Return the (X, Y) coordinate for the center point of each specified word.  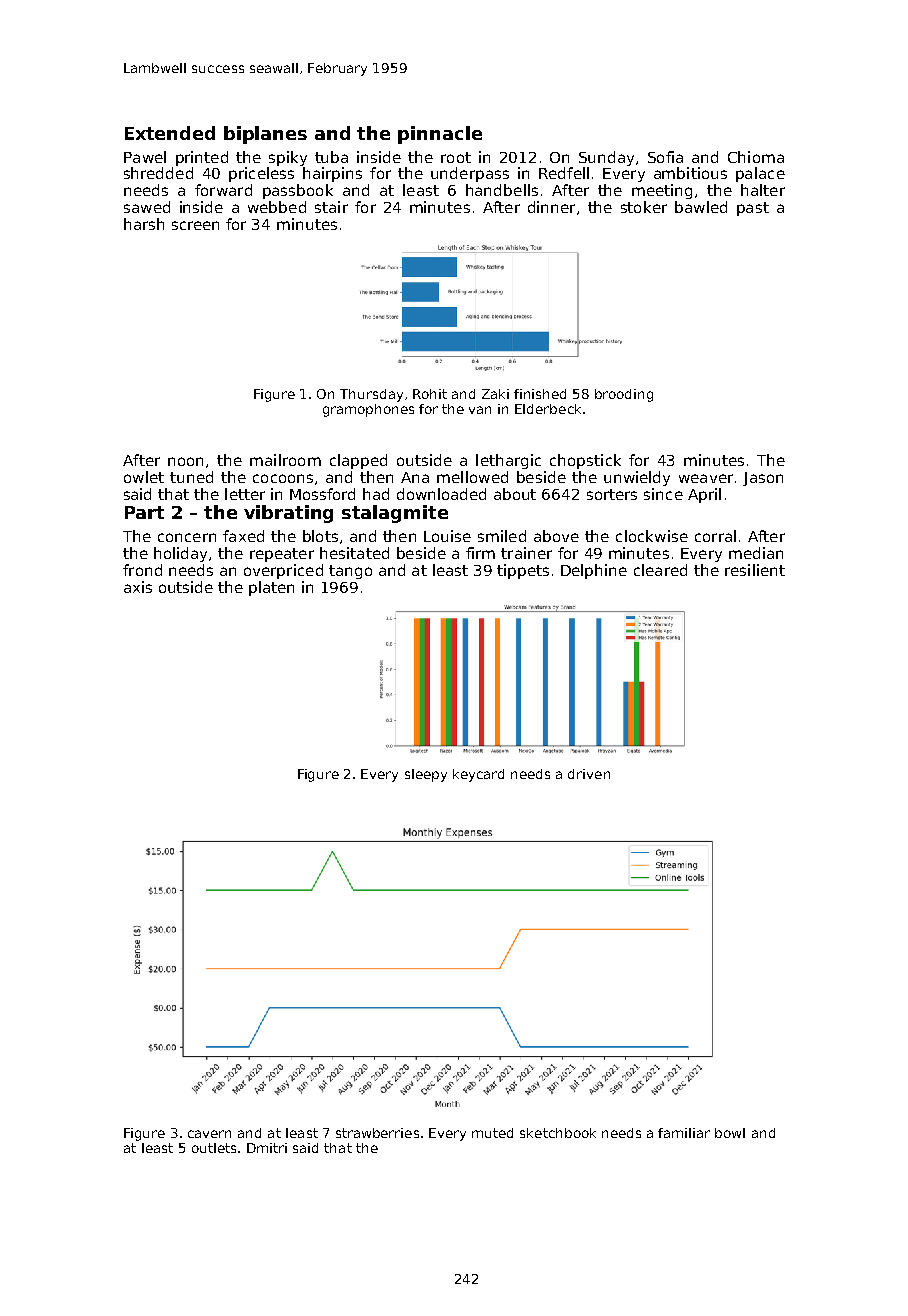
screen (195, 225)
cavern (209, 1134)
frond (142, 570)
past (753, 209)
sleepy (426, 775)
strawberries (377, 1133)
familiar (684, 1133)
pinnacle (440, 135)
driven (589, 774)
